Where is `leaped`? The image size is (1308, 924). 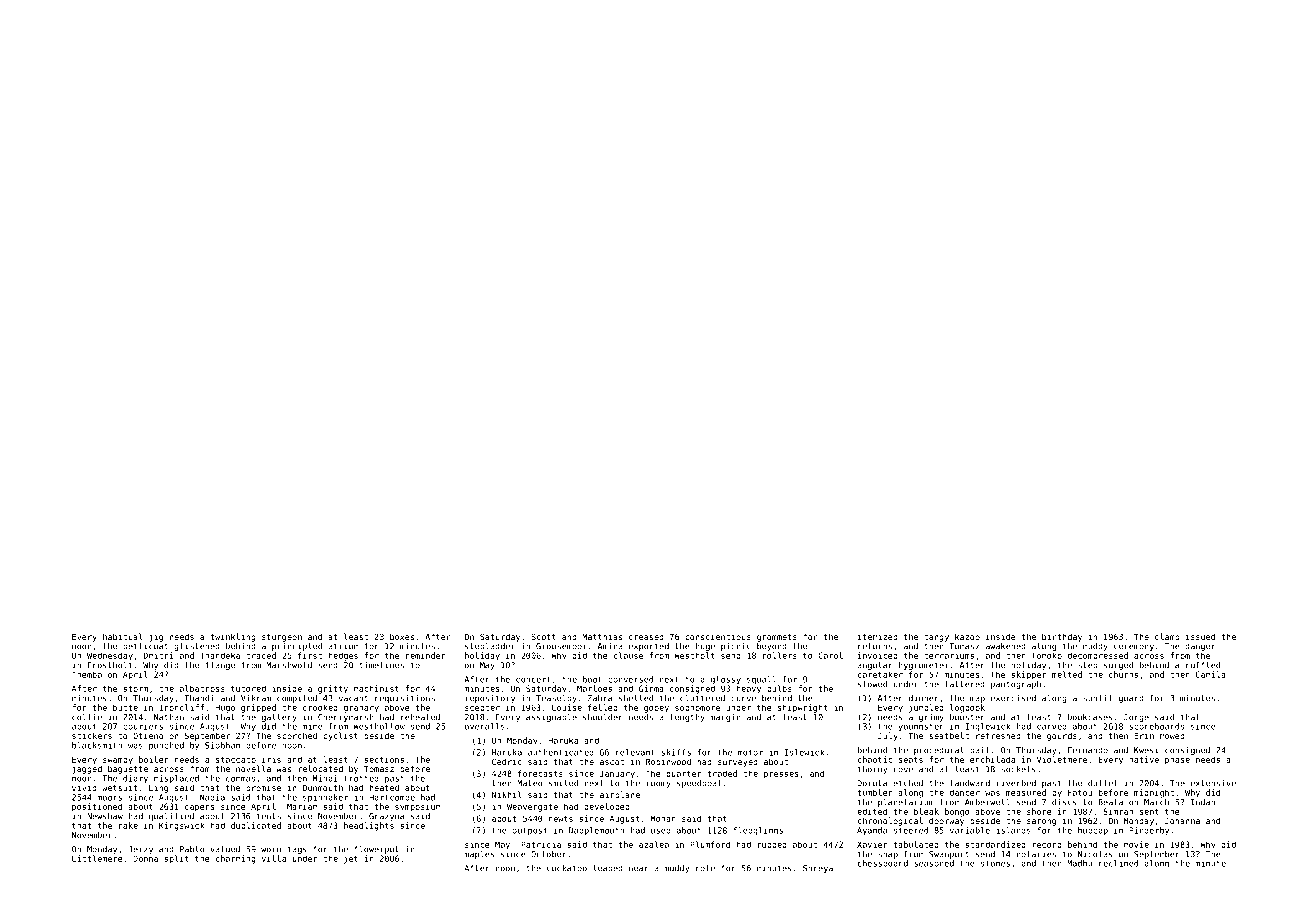 leaped is located at coordinates (608, 868).
